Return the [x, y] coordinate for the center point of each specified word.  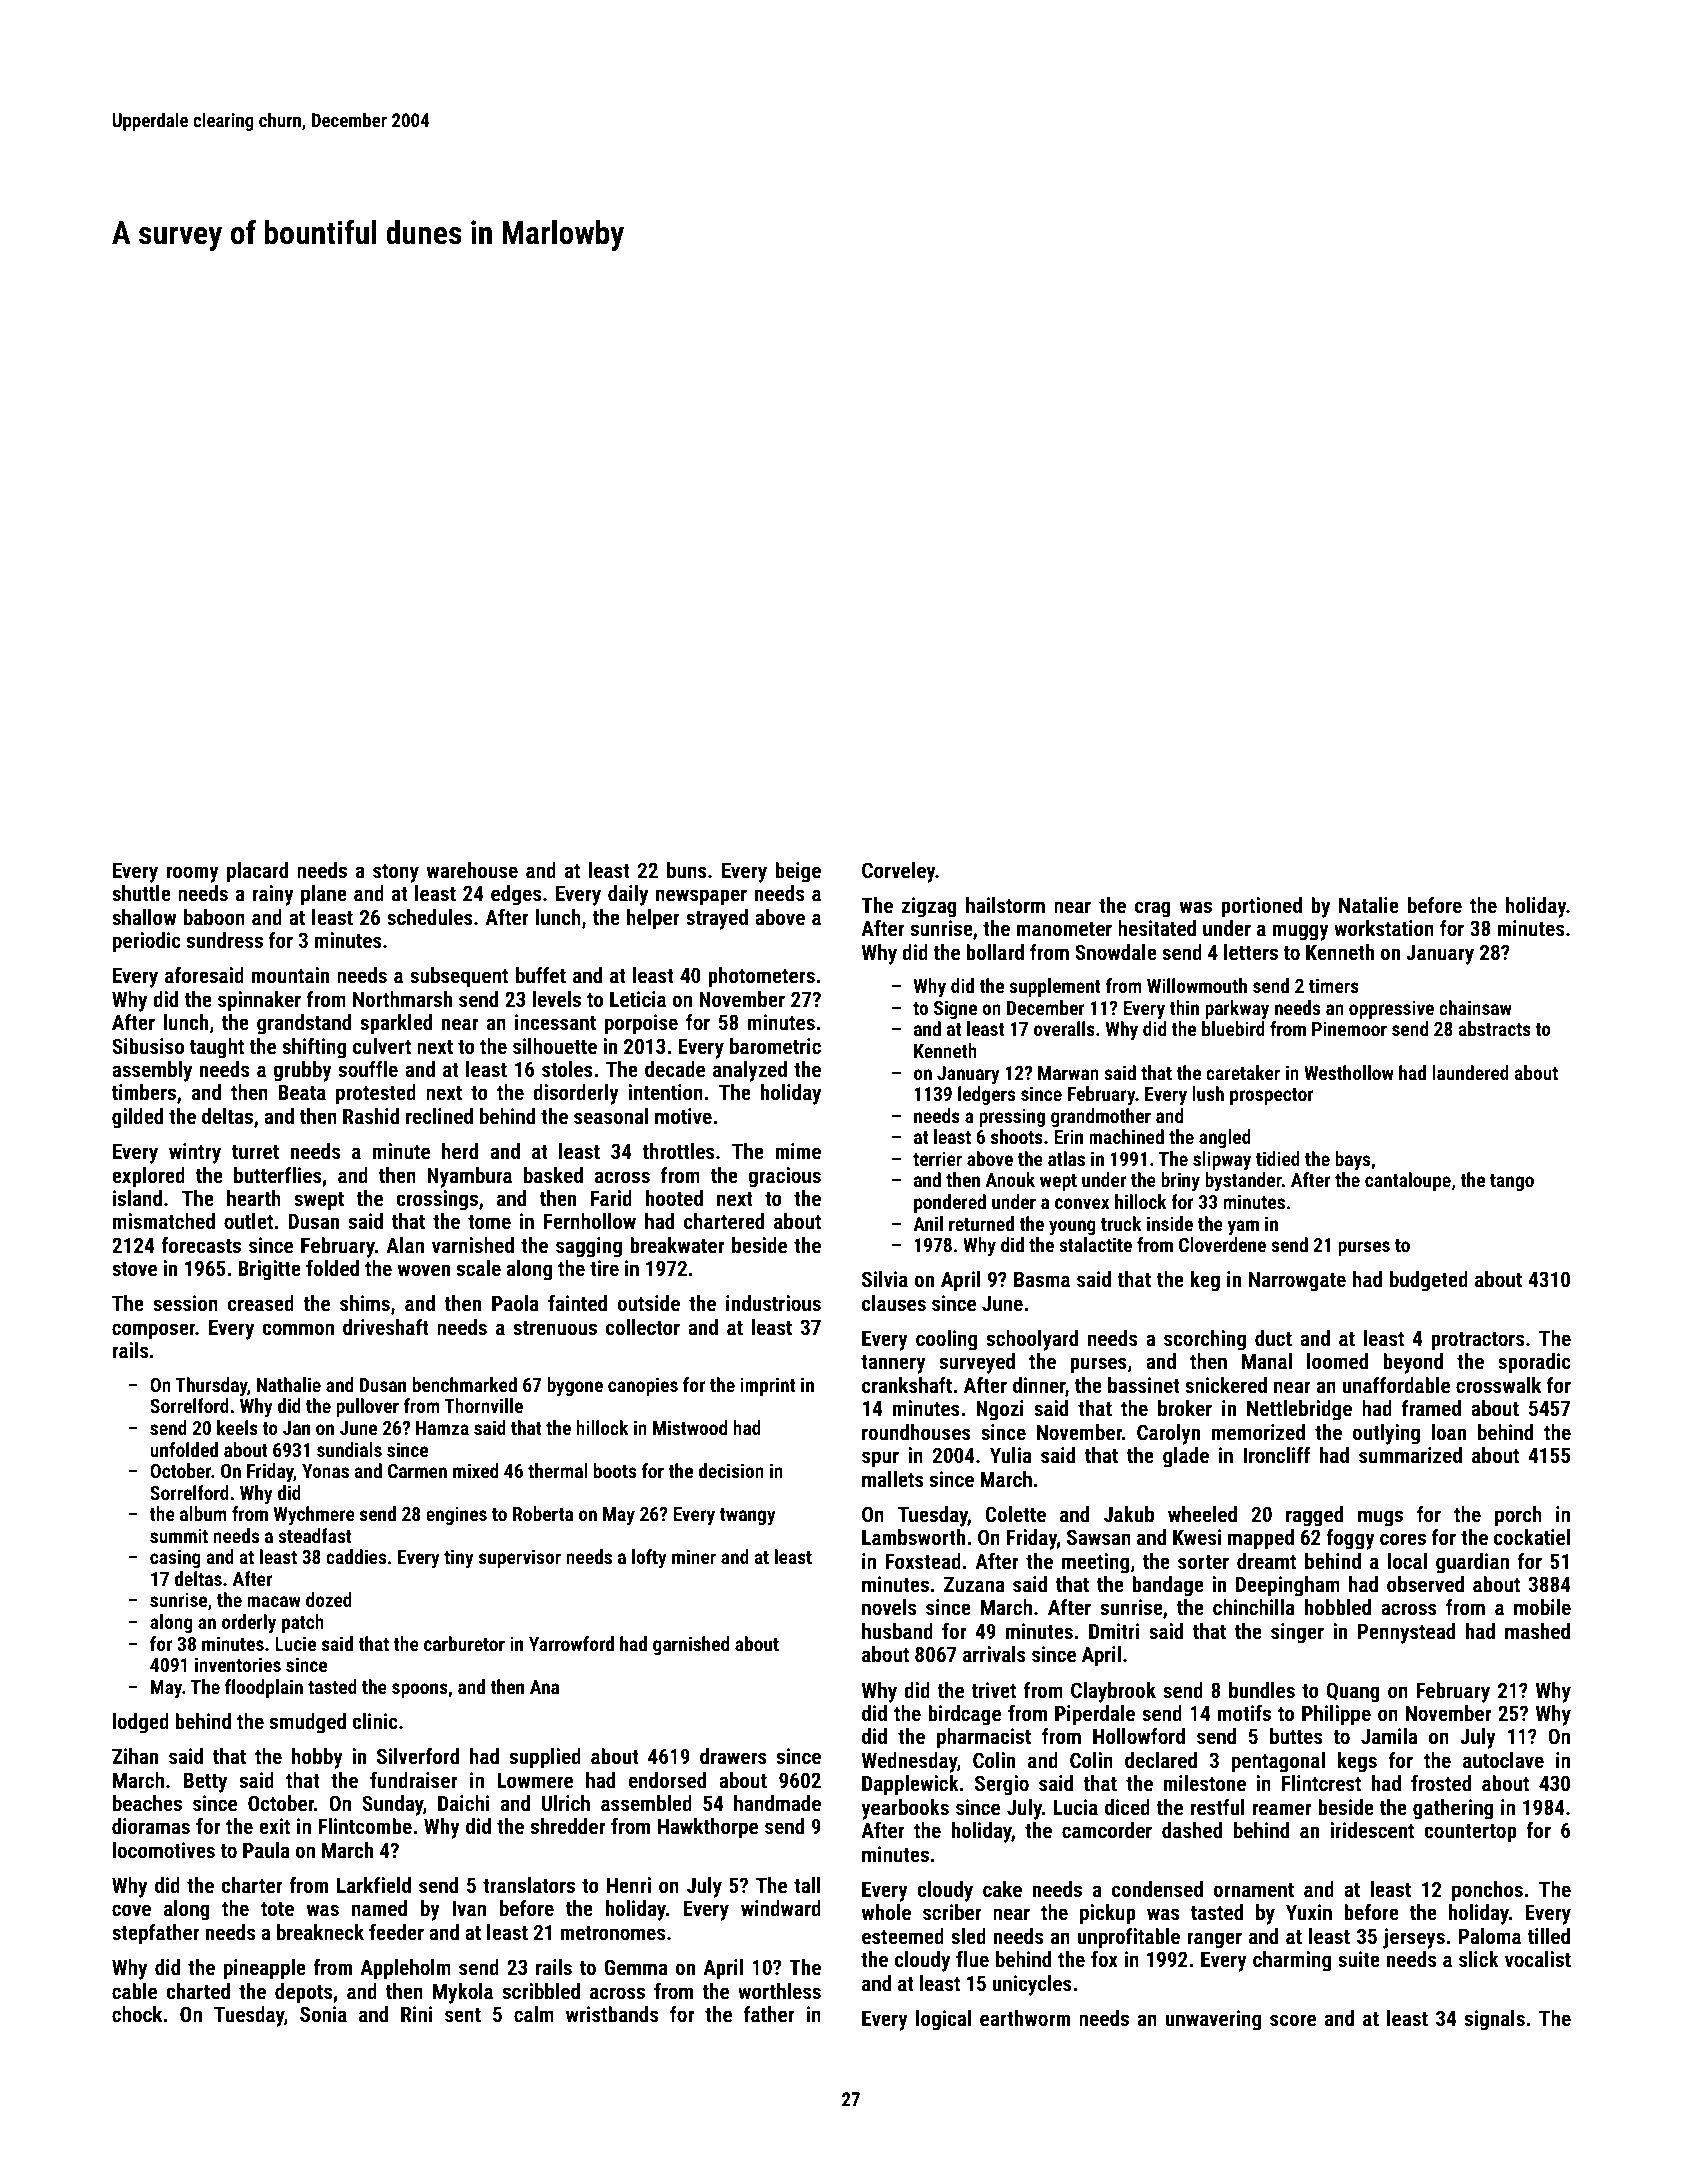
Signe [955, 1009]
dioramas [151, 1826]
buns [687, 870]
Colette [1016, 1514]
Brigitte [269, 1270]
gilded [137, 1118]
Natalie [1369, 905]
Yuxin [1309, 1912]
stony [396, 873]
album [203, 1513]
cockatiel [1532, 1537]
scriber [952, 1912]
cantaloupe [1408, 1181]
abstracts [1494, 1028]
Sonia [323, 2014]
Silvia [885, 1279]
